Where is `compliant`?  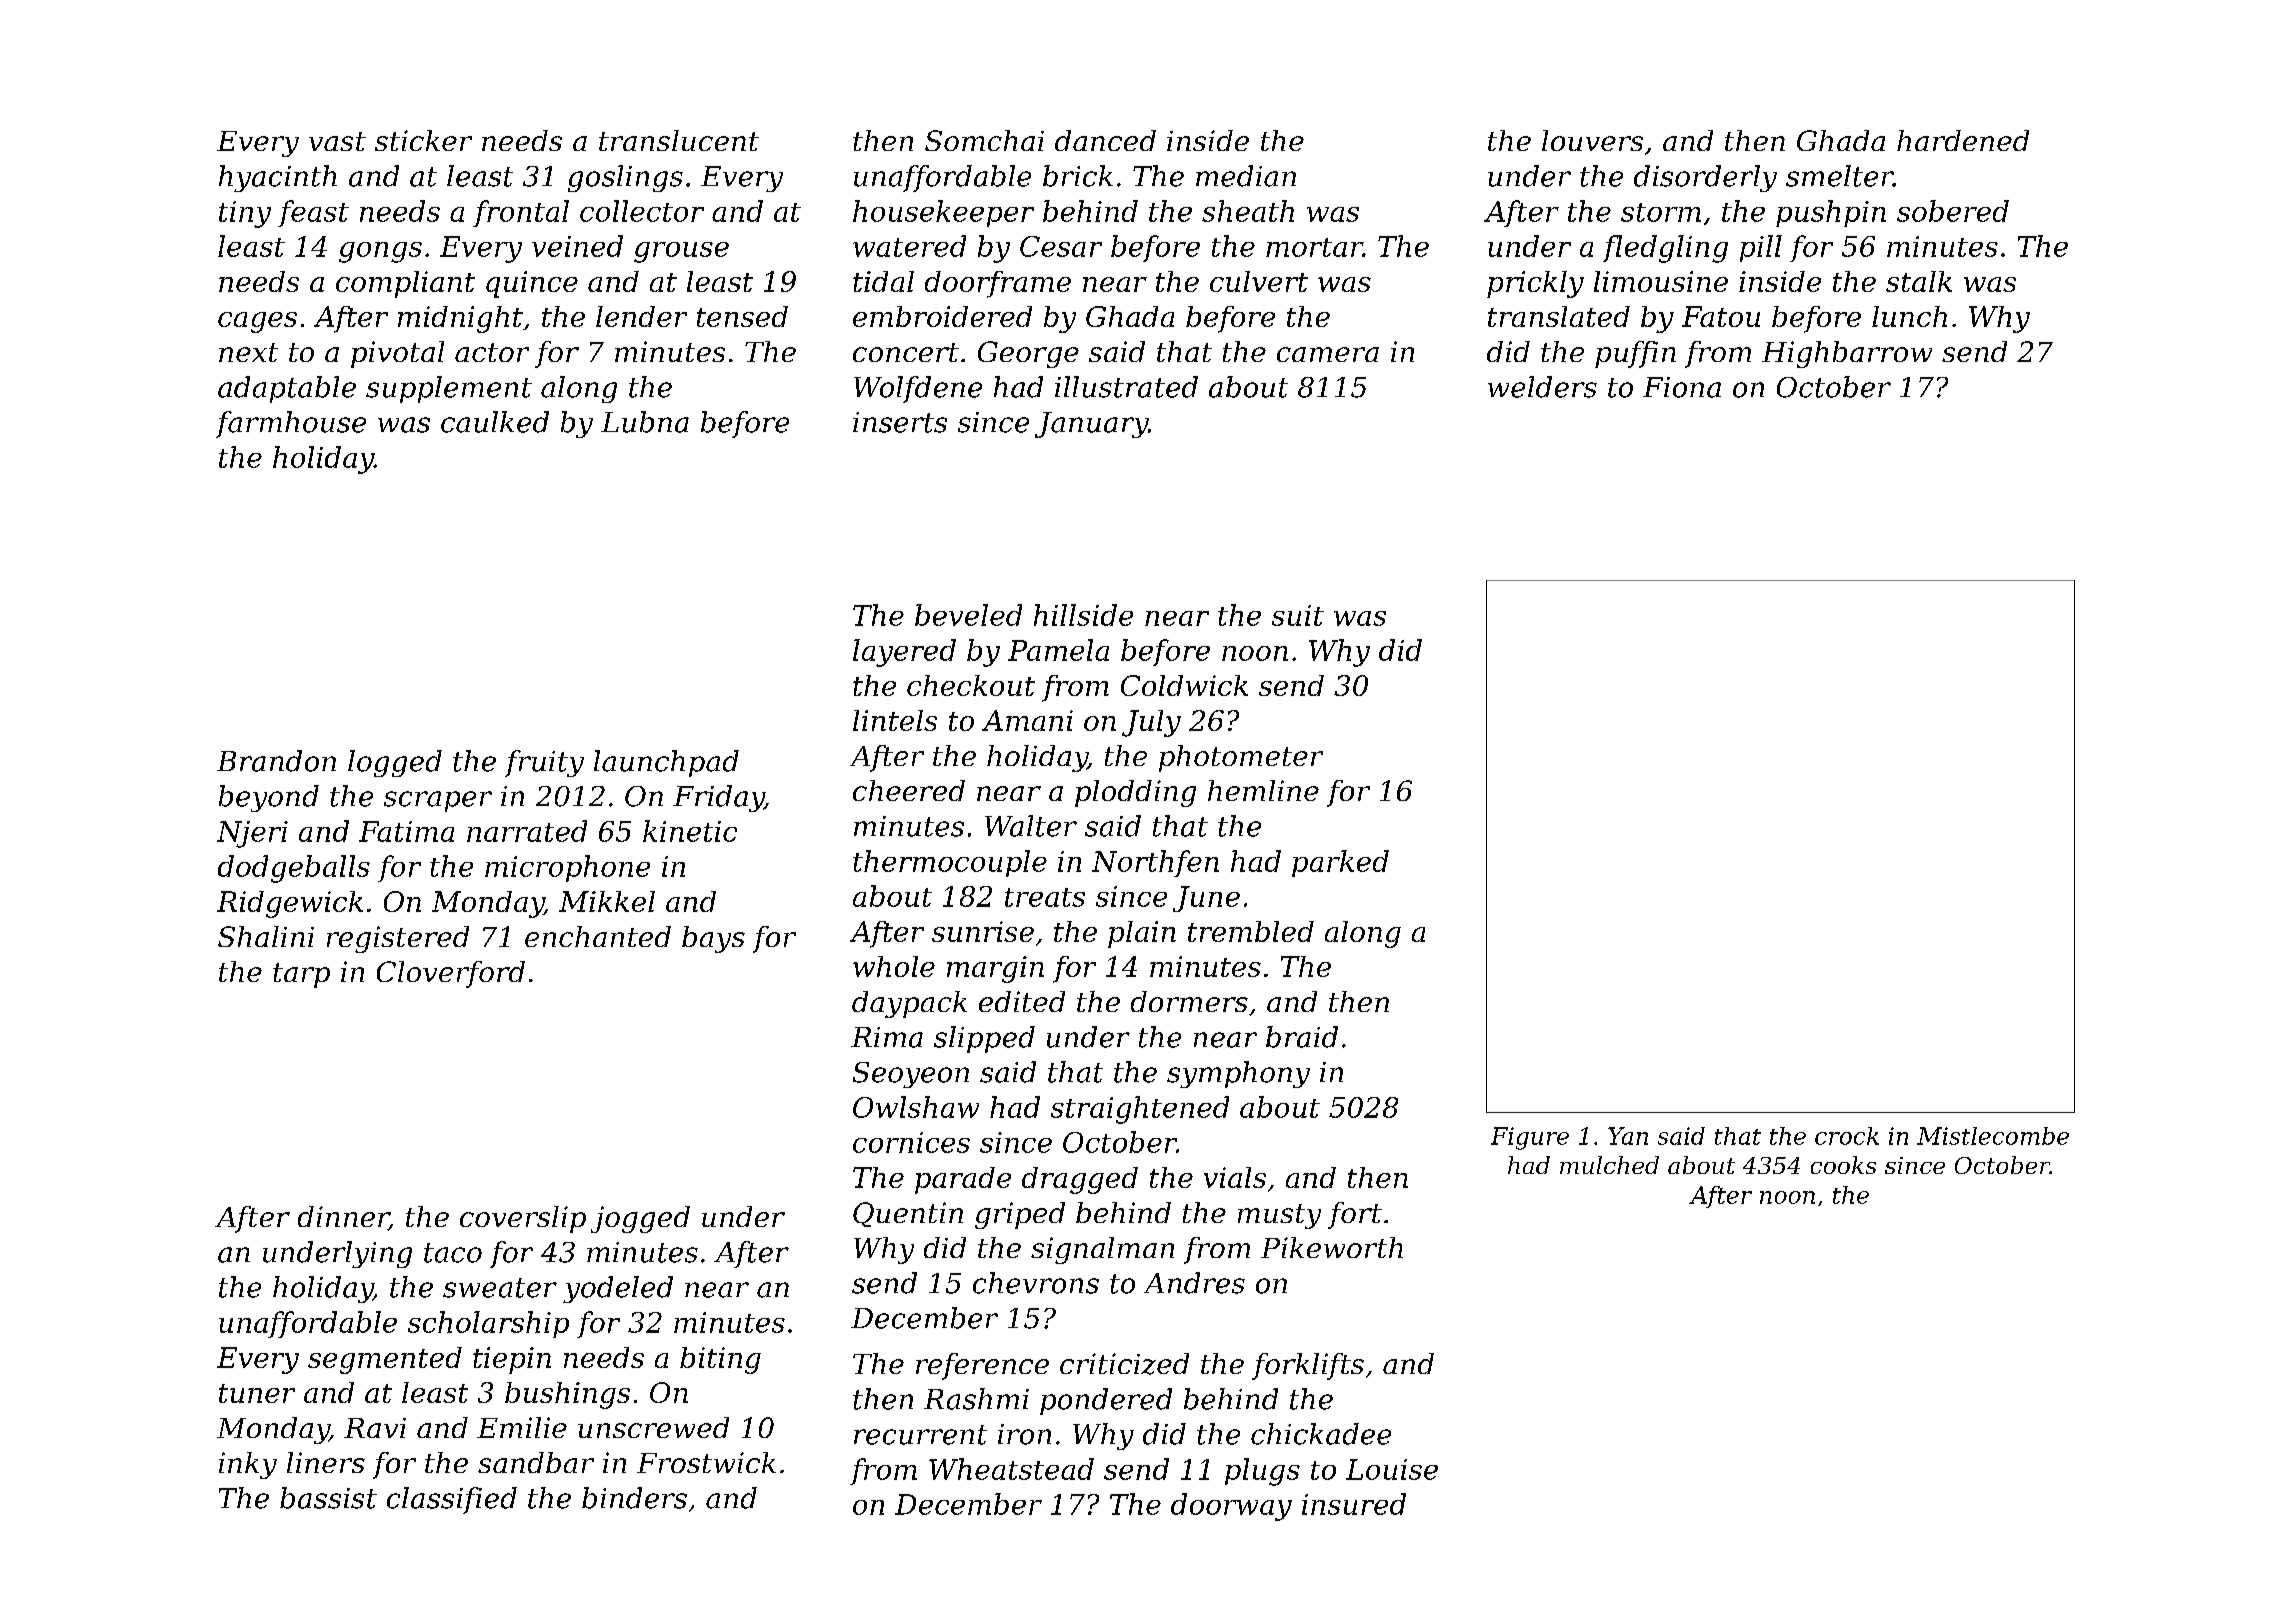
compliant is located at coordinates (405, 284).
